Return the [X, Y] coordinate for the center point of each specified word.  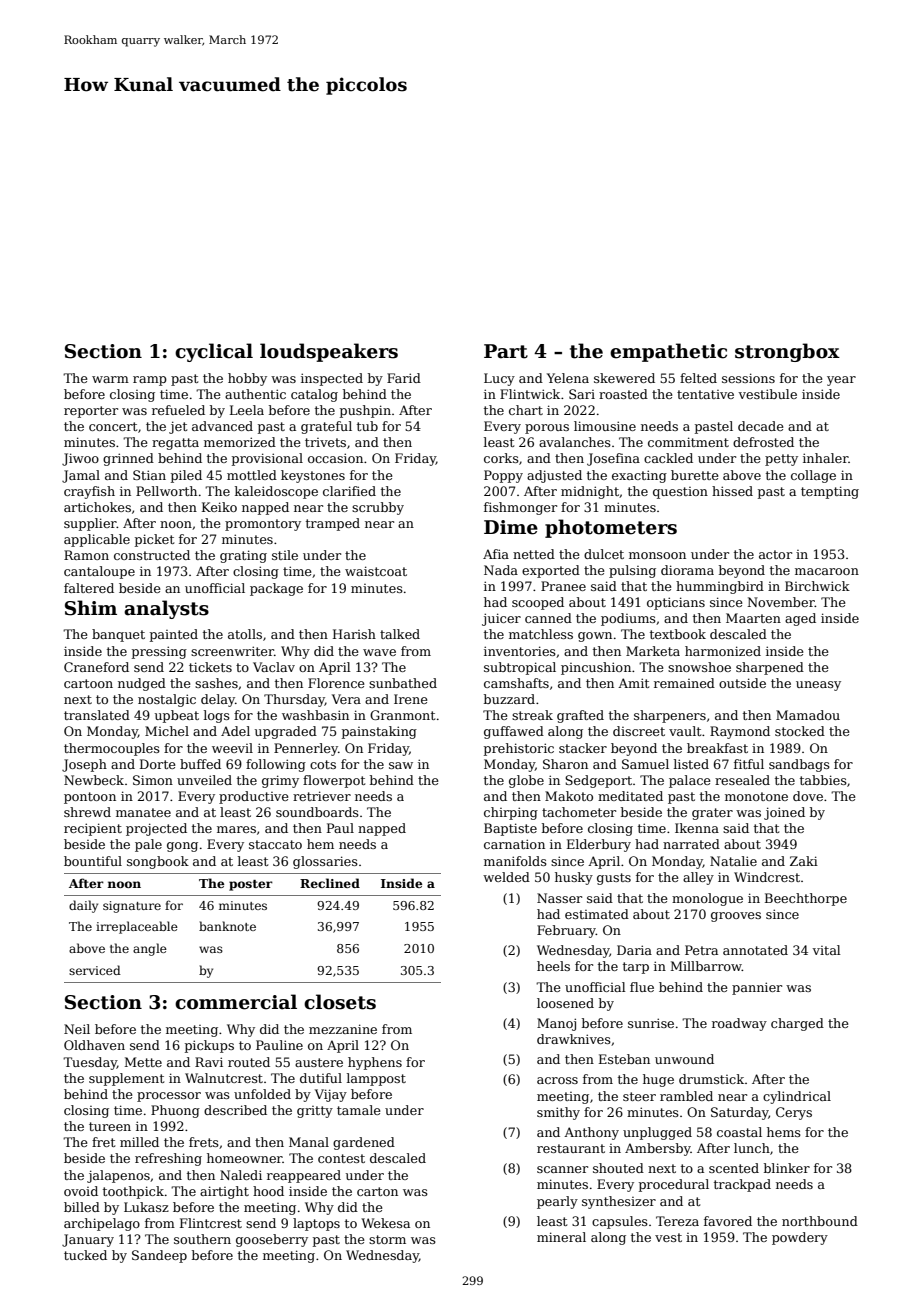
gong [182, 847]
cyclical [214, 352]
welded [506, 877]
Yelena [568, 378]
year [841, 381]
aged [800, 619]
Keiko [219, 507]
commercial [236, 1002]
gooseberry [272, 1240]
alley [698, 878]
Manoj [556, 1024]
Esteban [624, 1059]
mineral [561, 1237]
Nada [501, 570]
